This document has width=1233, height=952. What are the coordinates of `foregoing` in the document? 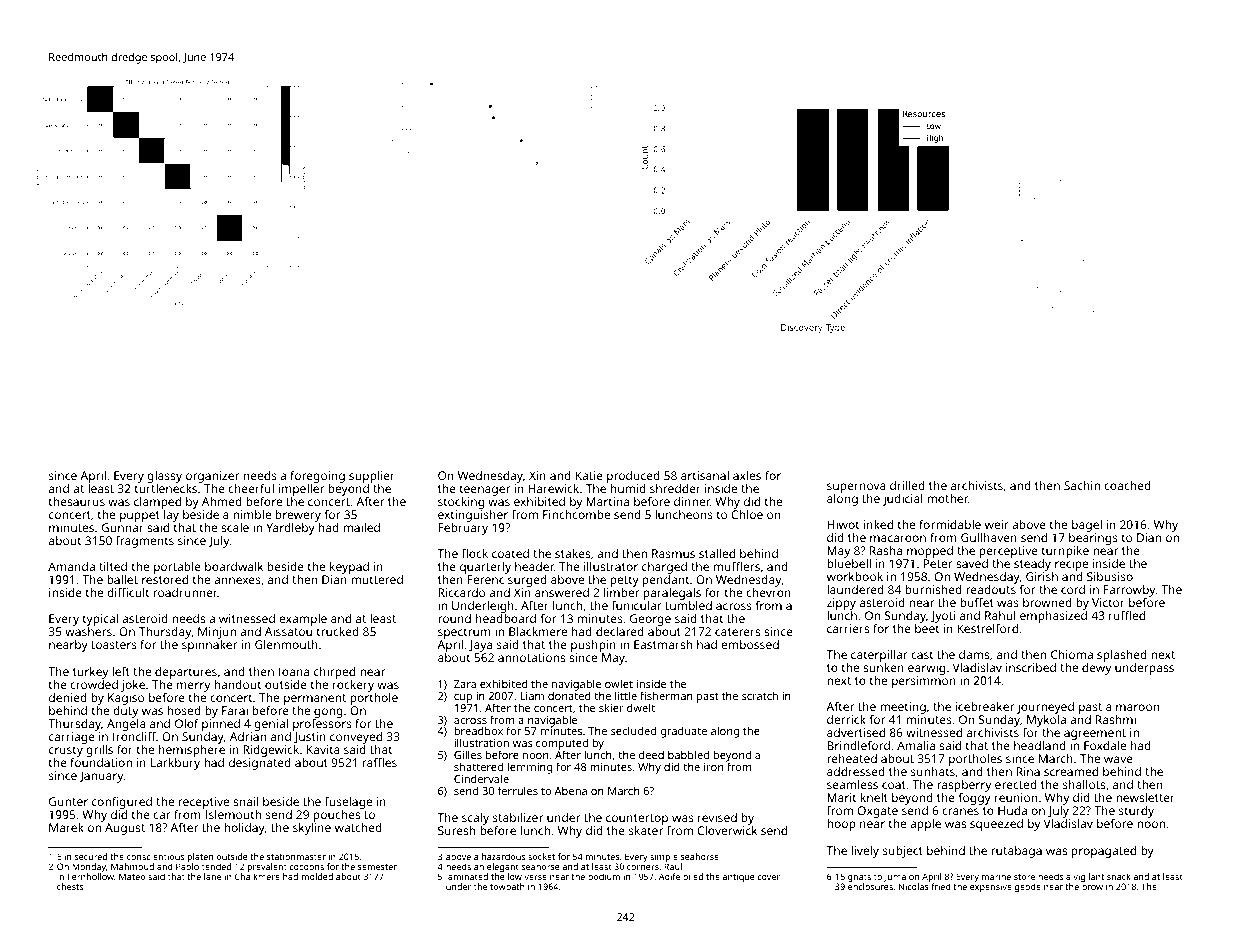 It's located at (317, 477).
